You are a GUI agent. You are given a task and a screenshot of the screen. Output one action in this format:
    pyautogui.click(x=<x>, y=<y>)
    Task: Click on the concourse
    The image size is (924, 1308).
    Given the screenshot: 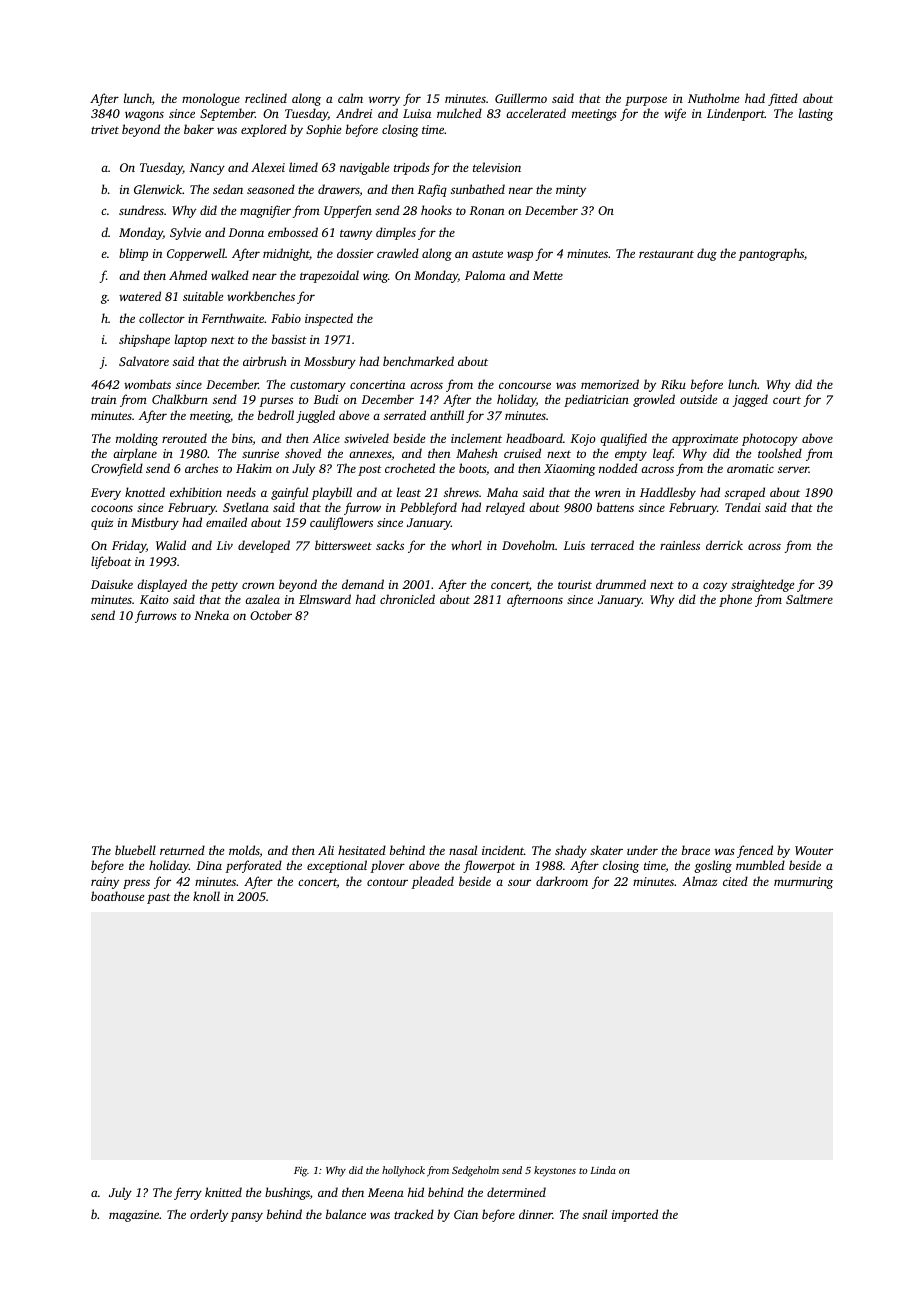 What is the action you would take?
    pyautogui.click(x=525, y=385)
